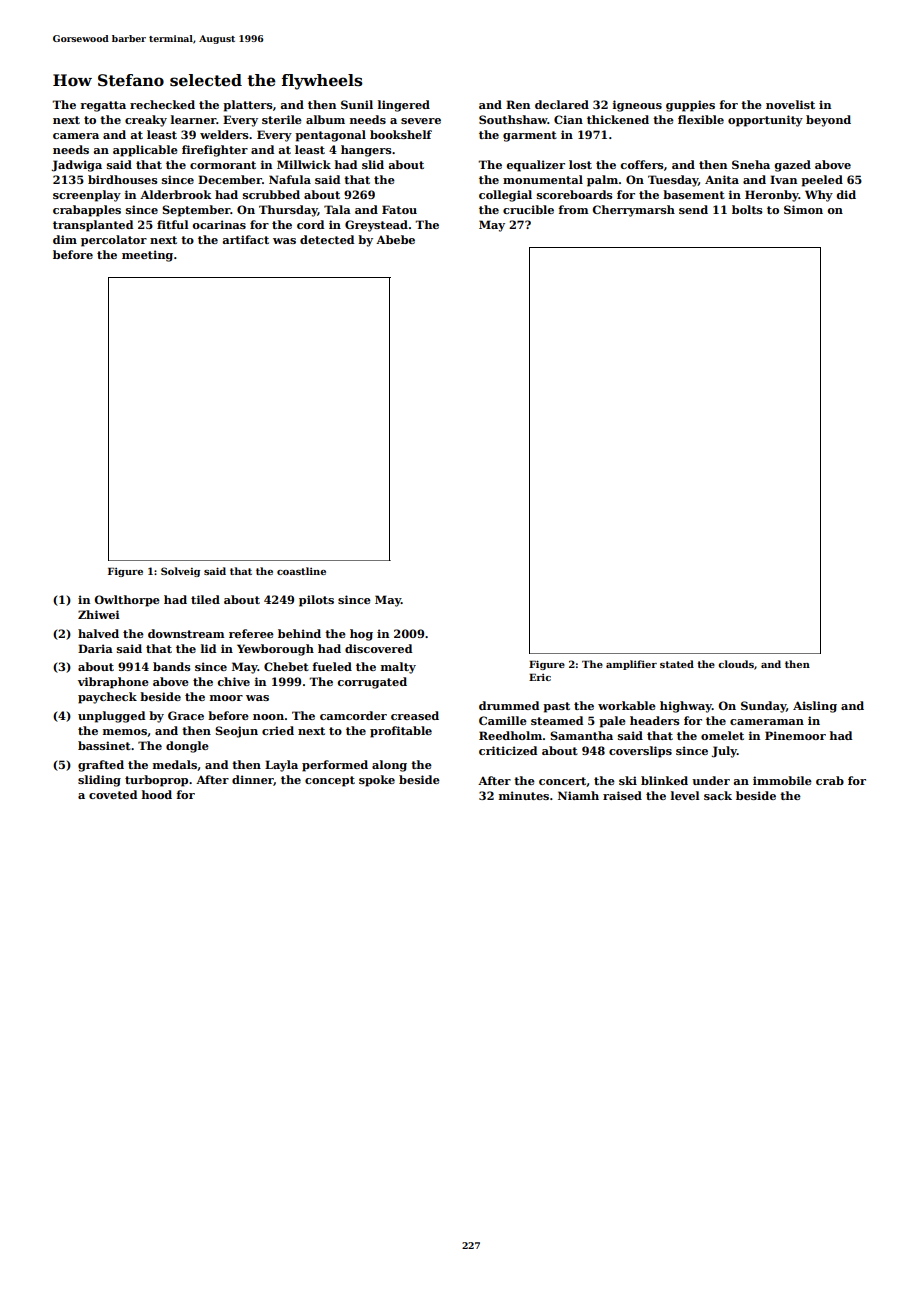 The width and height of the page is (924, 1308). I want to click on meeting, so click(147, 256).
